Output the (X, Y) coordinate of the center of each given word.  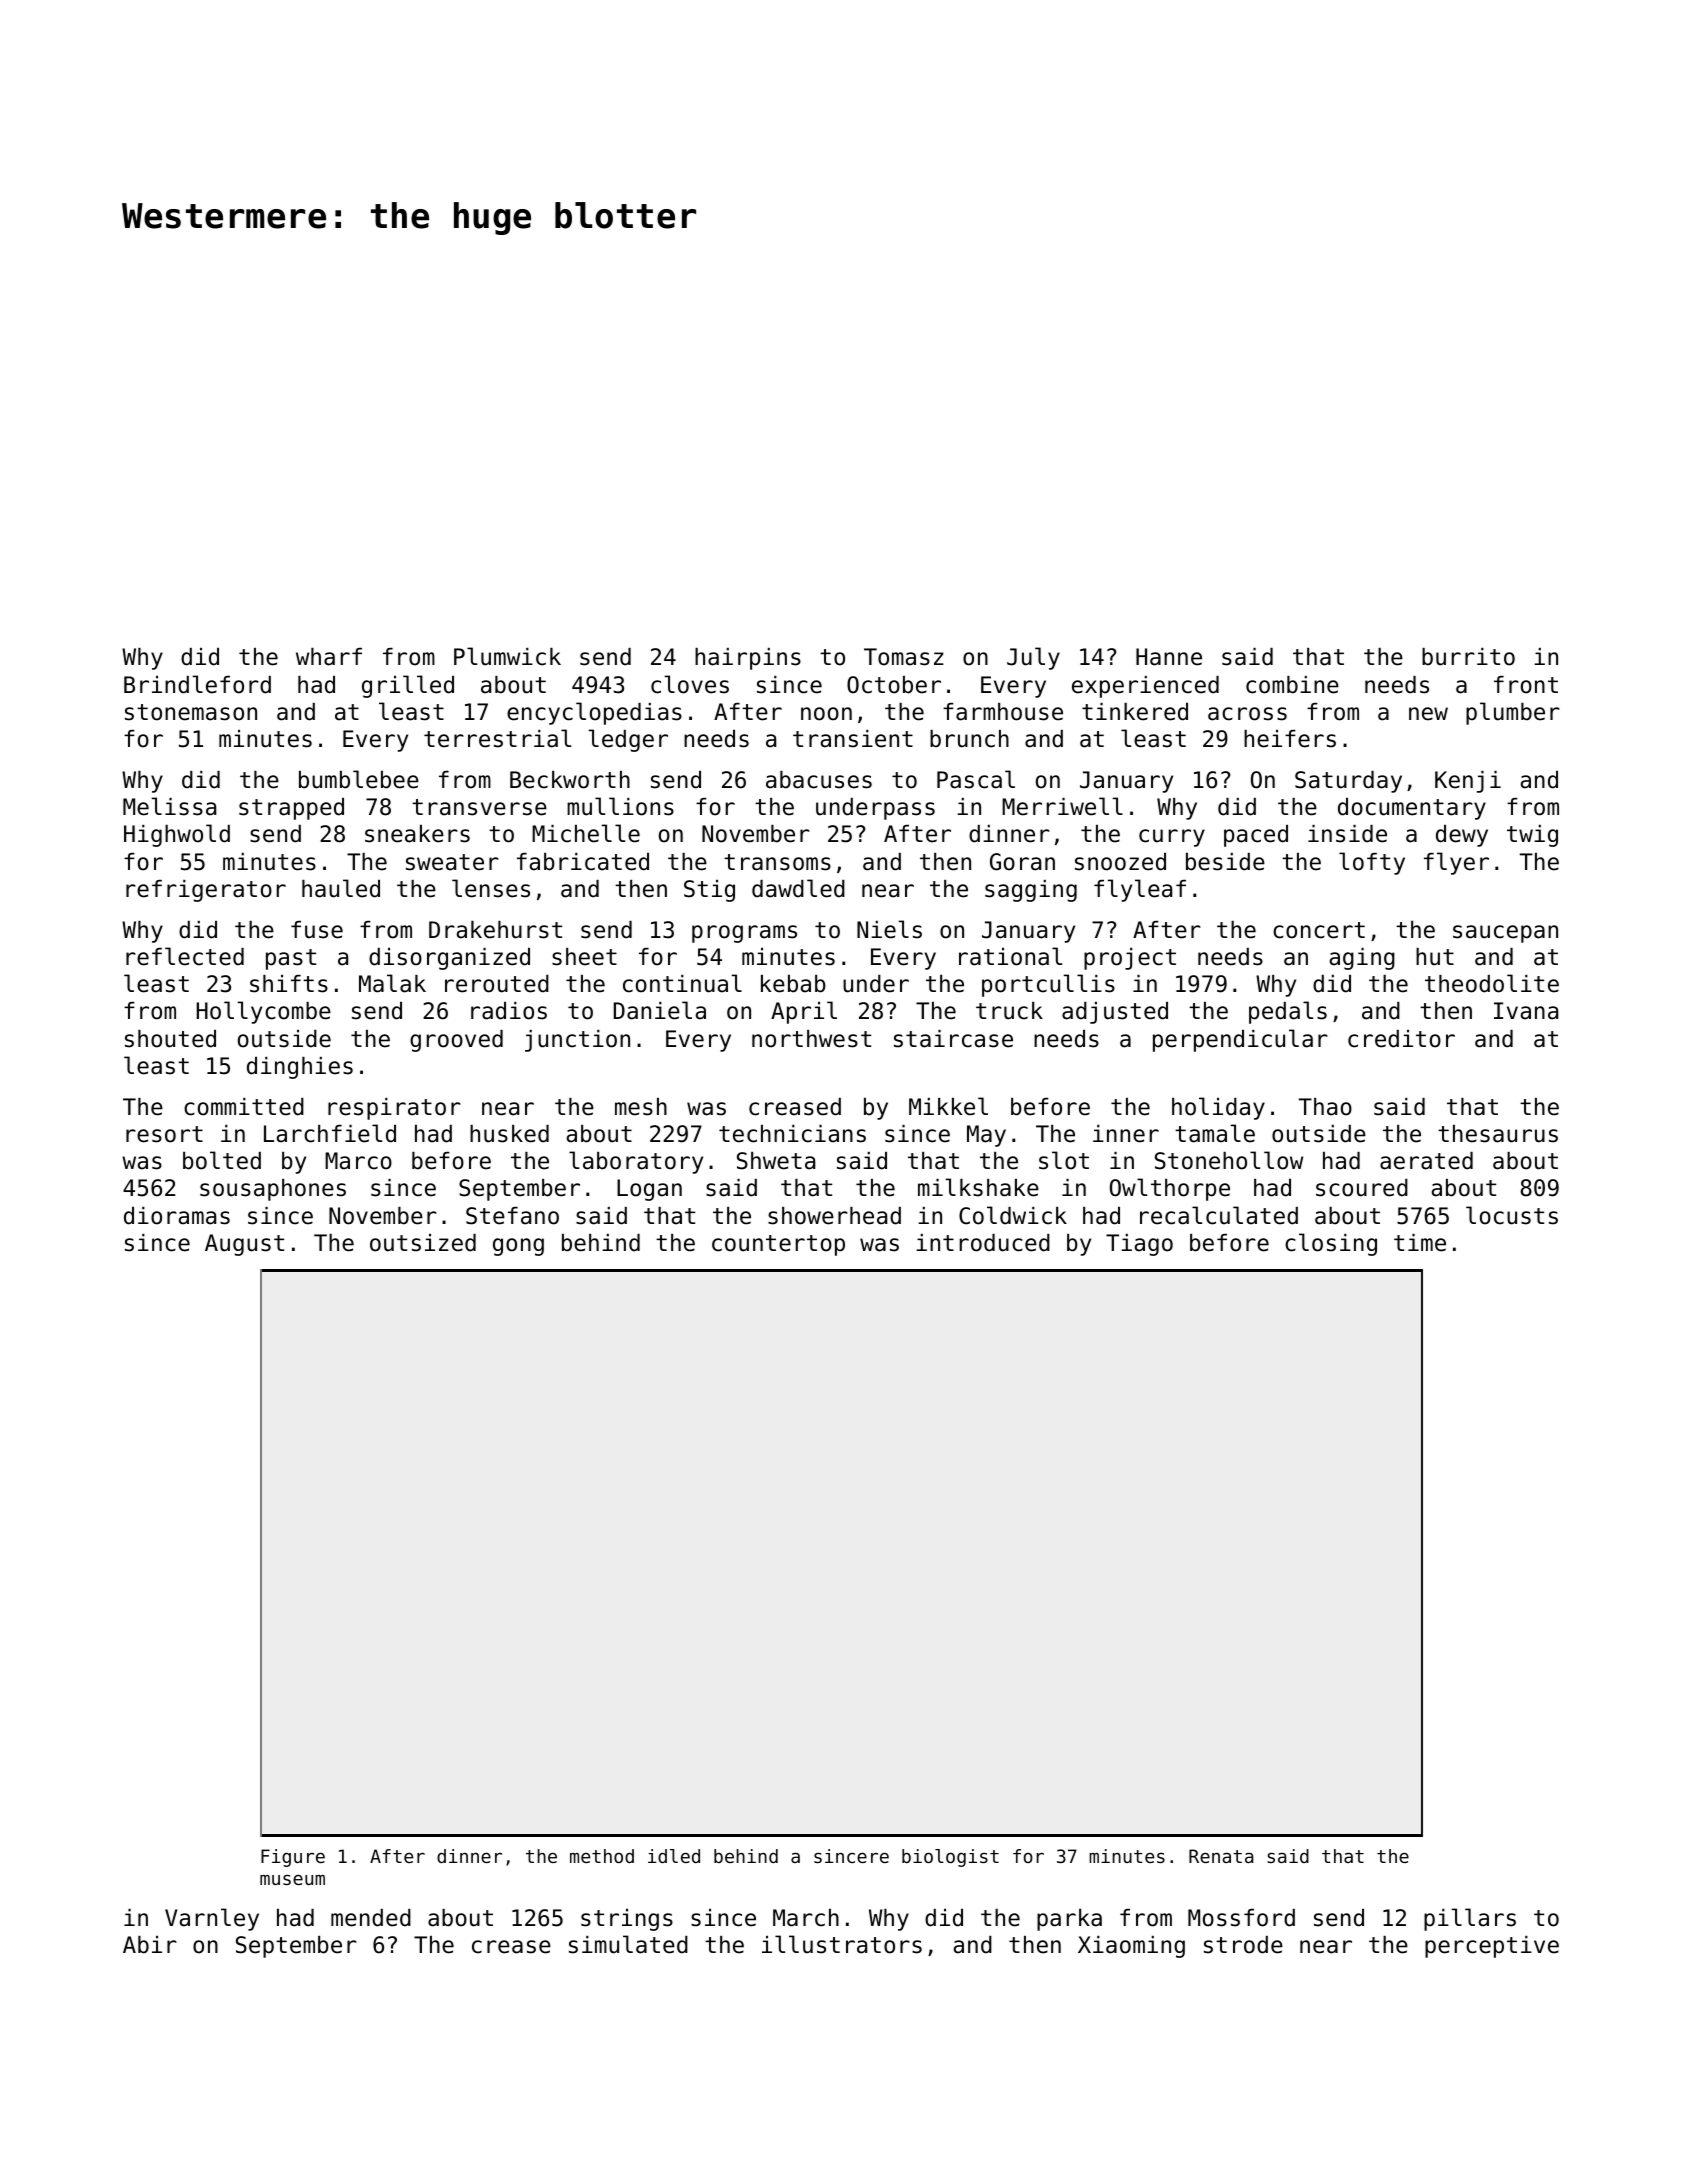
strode (1243, 1945)
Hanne (1169, 657)
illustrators (842, 1944)
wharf (329, 657)
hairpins (748, 659)
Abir (150, 1945)
